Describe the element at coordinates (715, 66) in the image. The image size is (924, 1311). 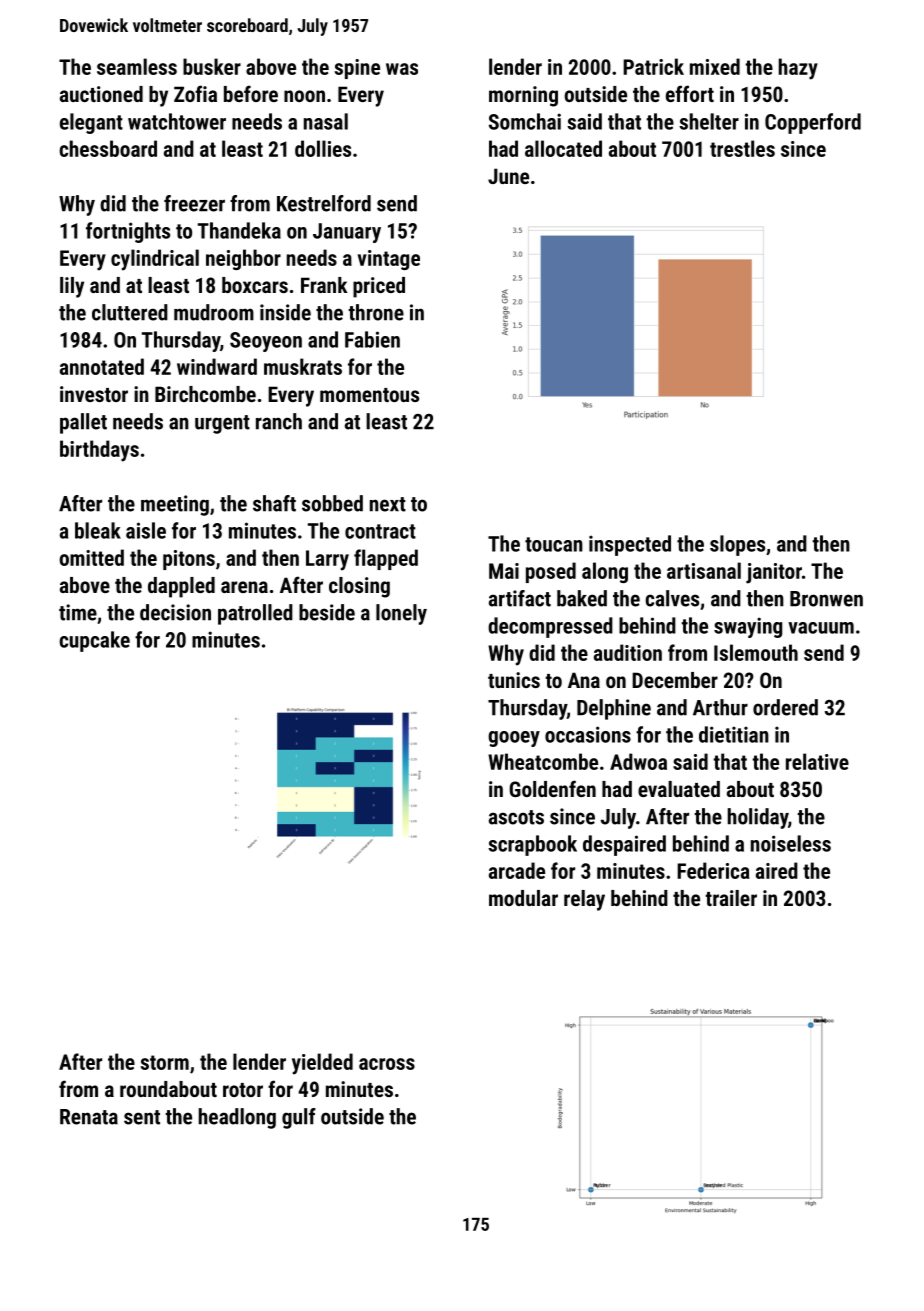
I see `mixed` at that location.
